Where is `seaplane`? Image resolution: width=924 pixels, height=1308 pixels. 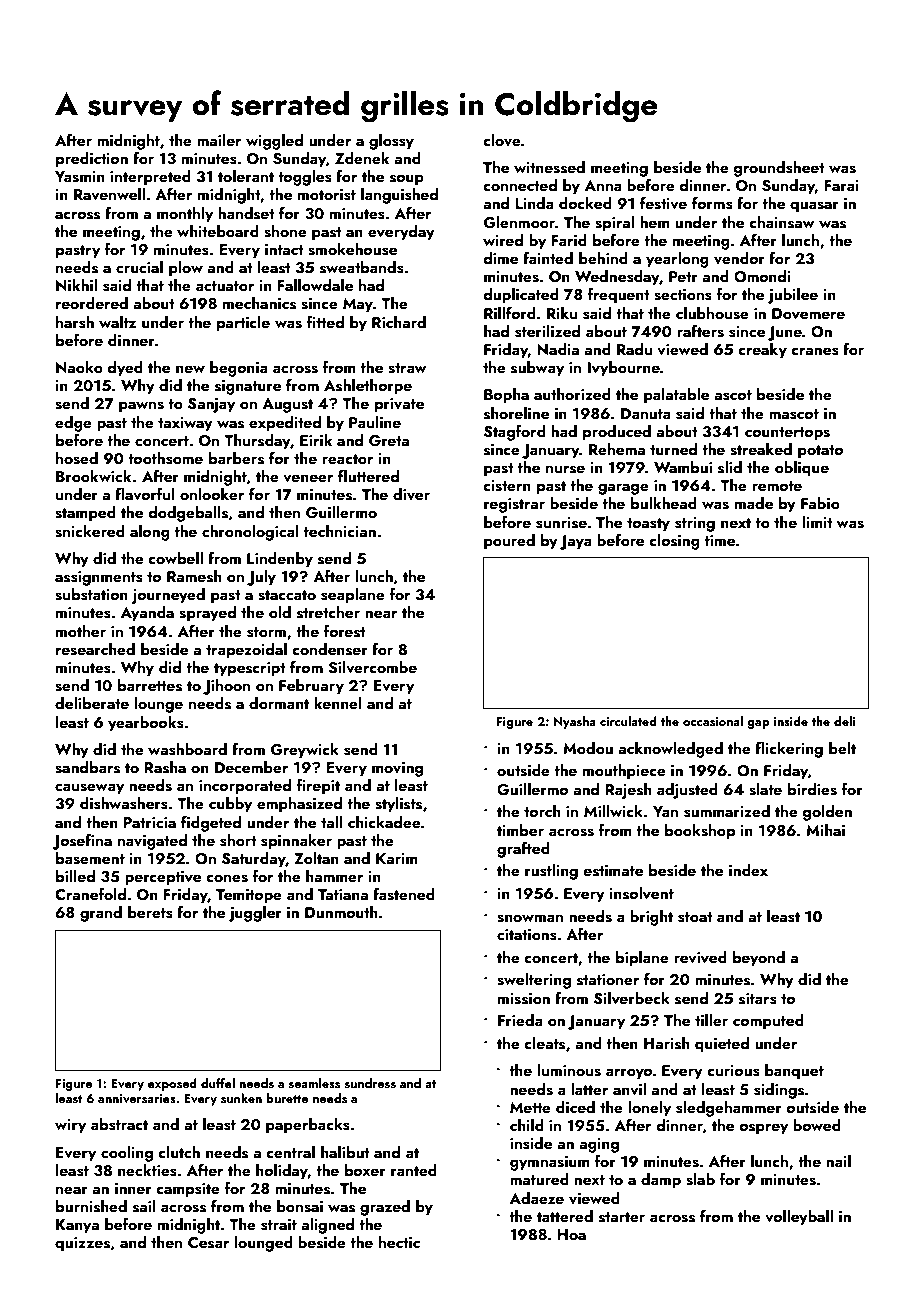 seaplane is located at coordinates (353, 596).
